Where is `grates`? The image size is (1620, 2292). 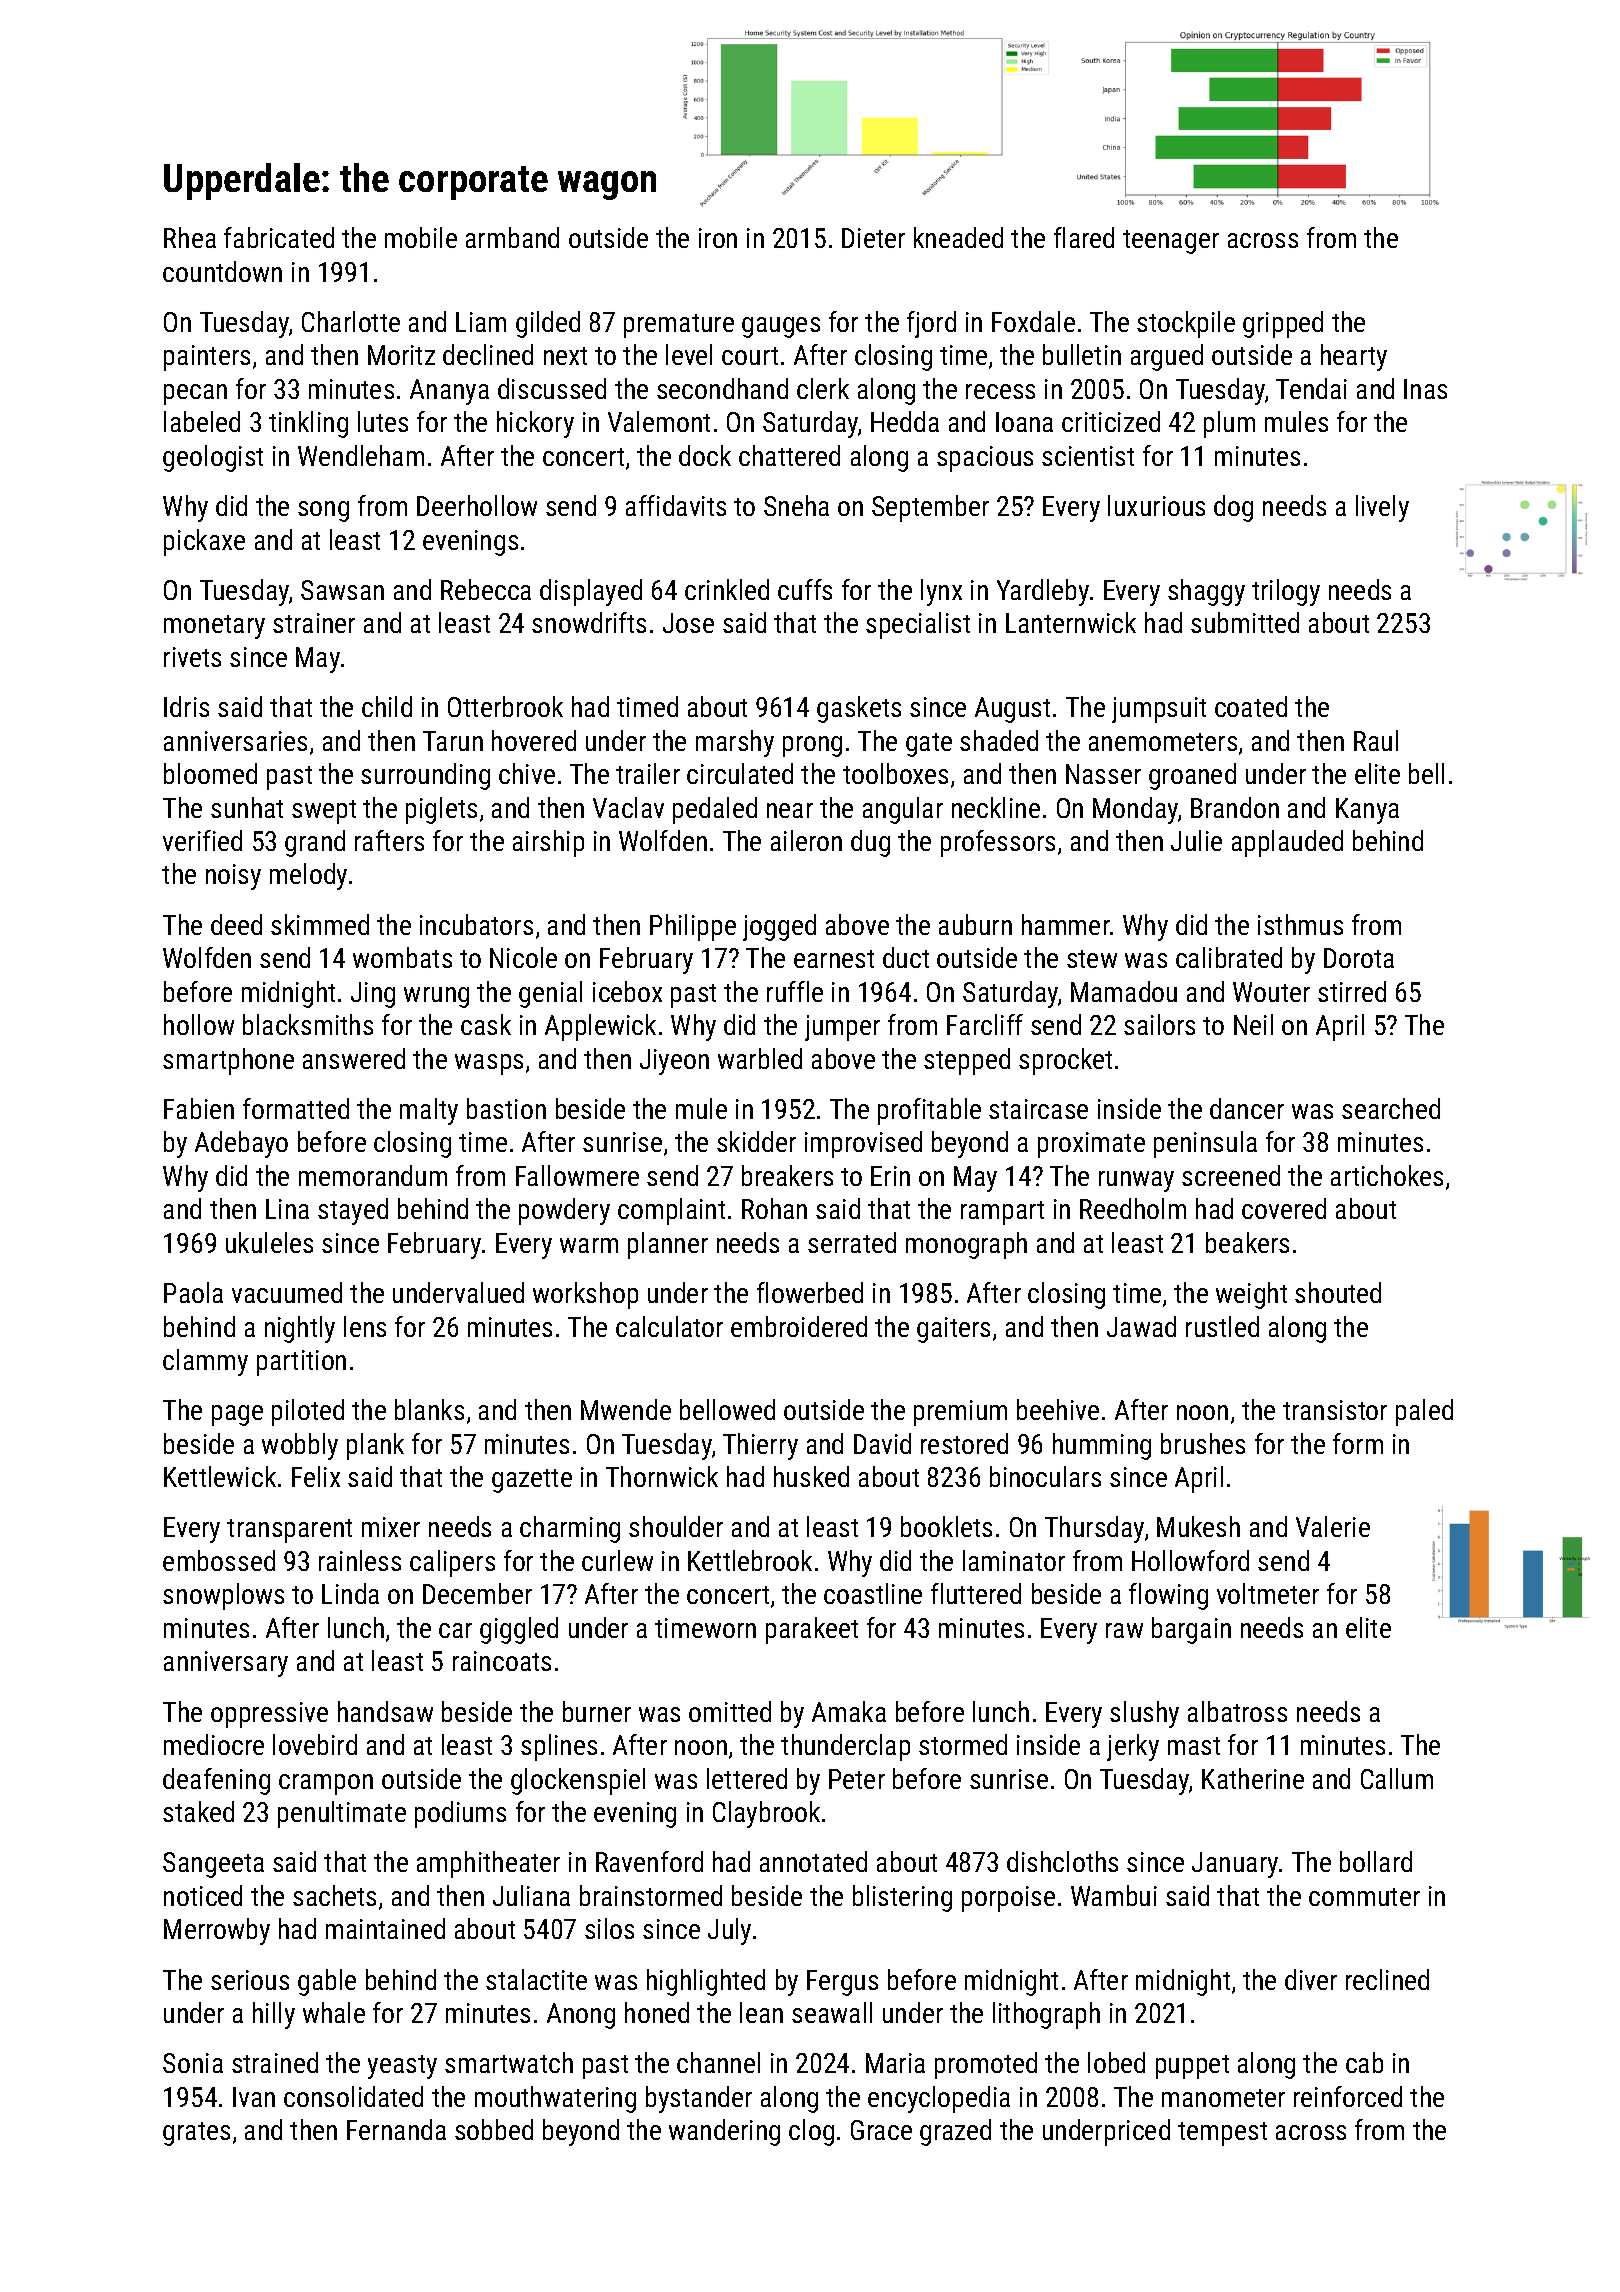 grates is located at coordinates (196, 2134).
